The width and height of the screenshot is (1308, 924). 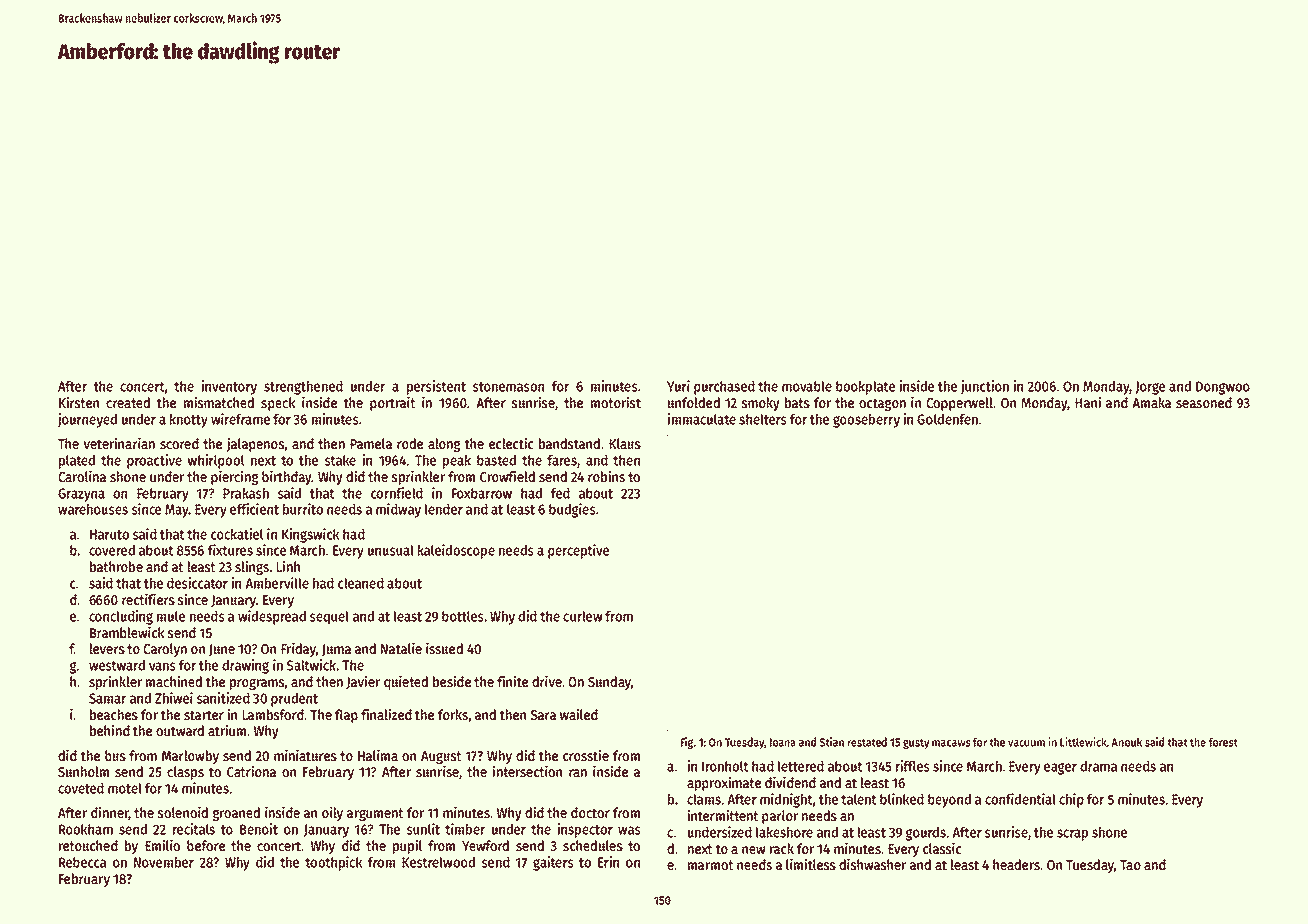 What do you see at coordinates (197, 583) in the screenshot?
I see `desiccator` at bounding box center [197, 583].
